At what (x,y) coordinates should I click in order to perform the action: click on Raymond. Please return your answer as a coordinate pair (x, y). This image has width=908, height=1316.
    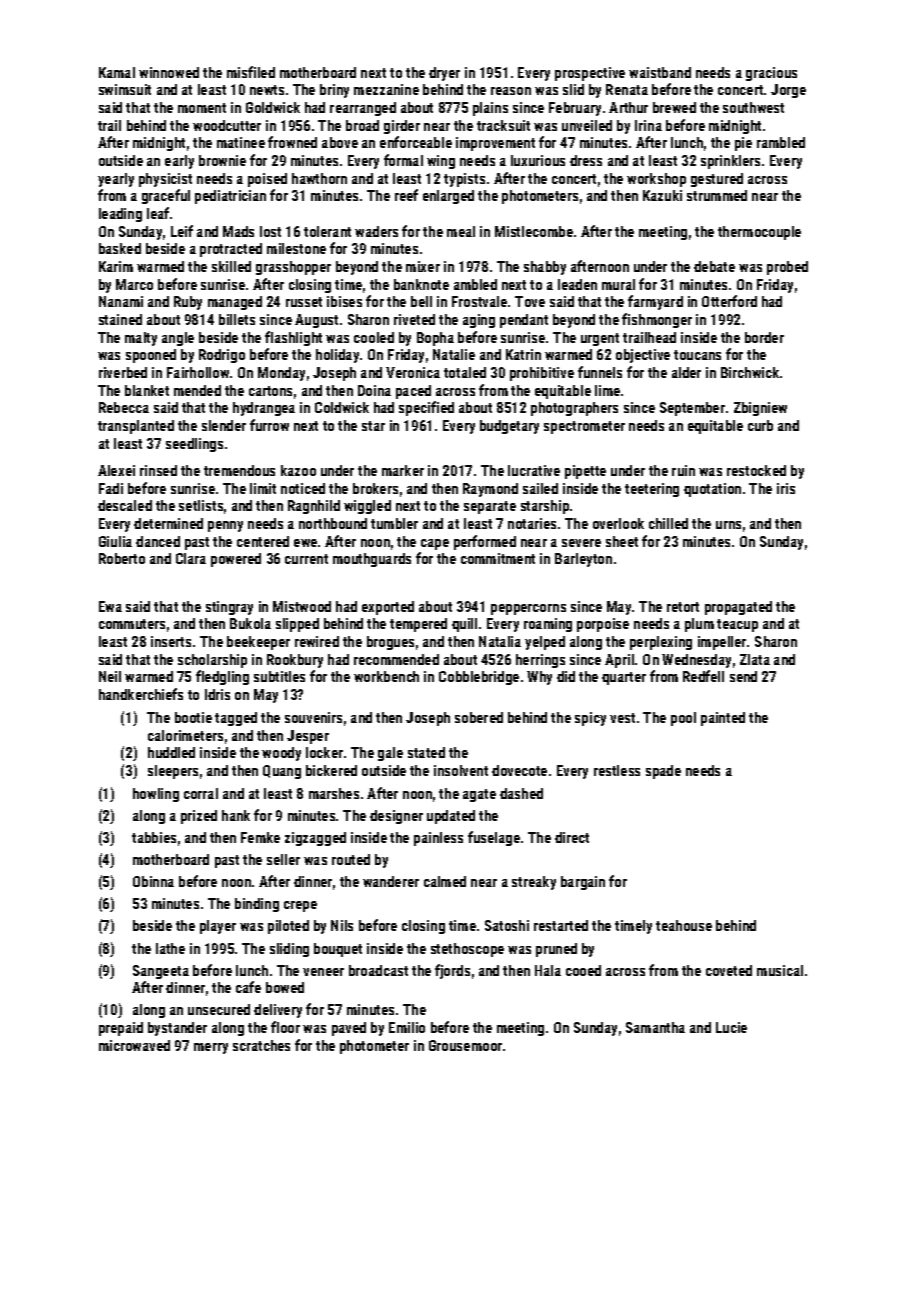
    Looking at the image, I should click on (490, 490).
